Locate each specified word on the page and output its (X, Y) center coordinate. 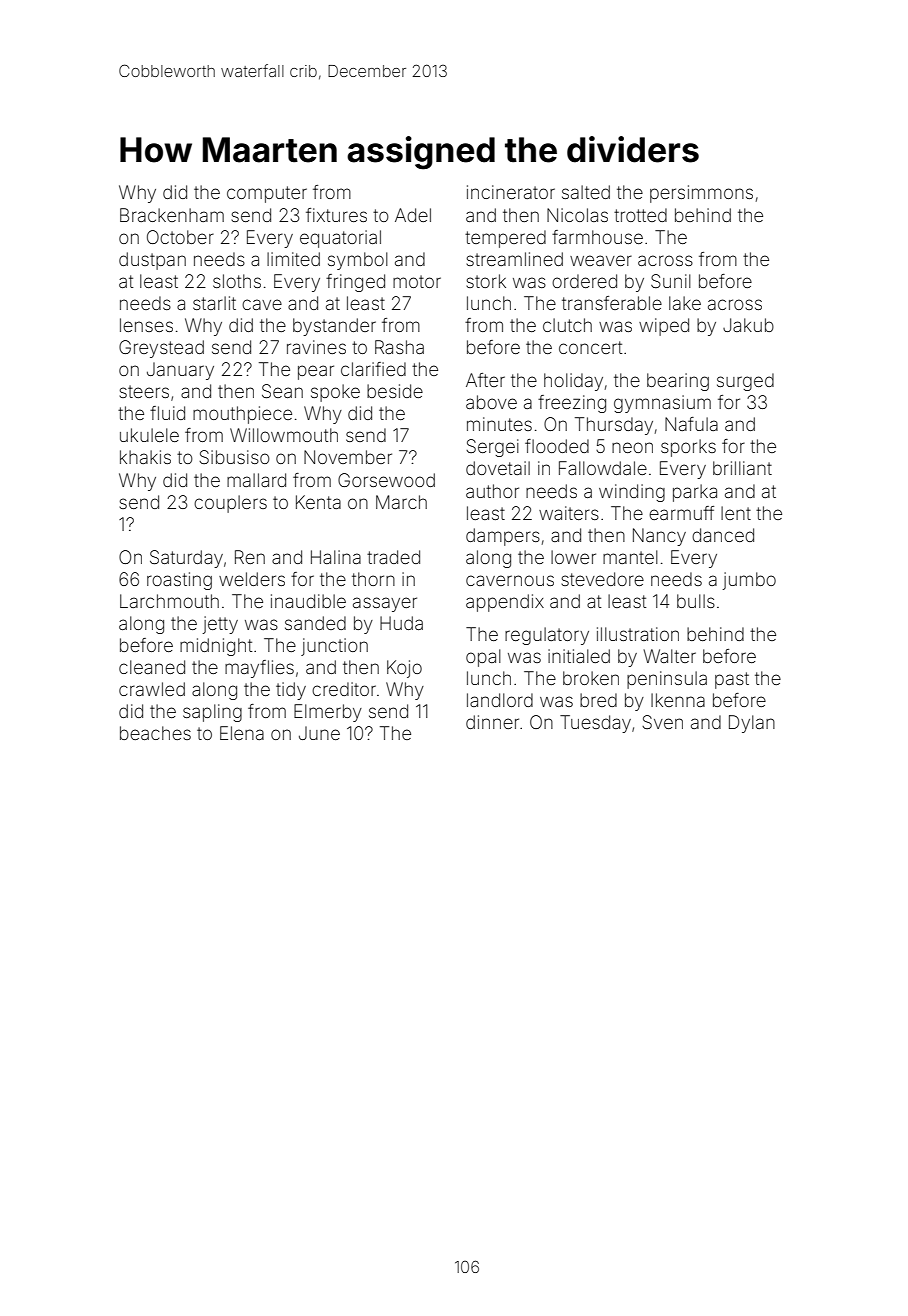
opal (483, 658)
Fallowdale (603, 468)
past (732, 680)
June (319, 733)
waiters (569, 513)
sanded (315, 623)
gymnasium (662, 404)
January (180, 371)
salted (586, 192)
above (491, 402)
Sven (662, 722)
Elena (242, 733)
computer (267, 194)
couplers (230, 504)
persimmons (701, 194)
